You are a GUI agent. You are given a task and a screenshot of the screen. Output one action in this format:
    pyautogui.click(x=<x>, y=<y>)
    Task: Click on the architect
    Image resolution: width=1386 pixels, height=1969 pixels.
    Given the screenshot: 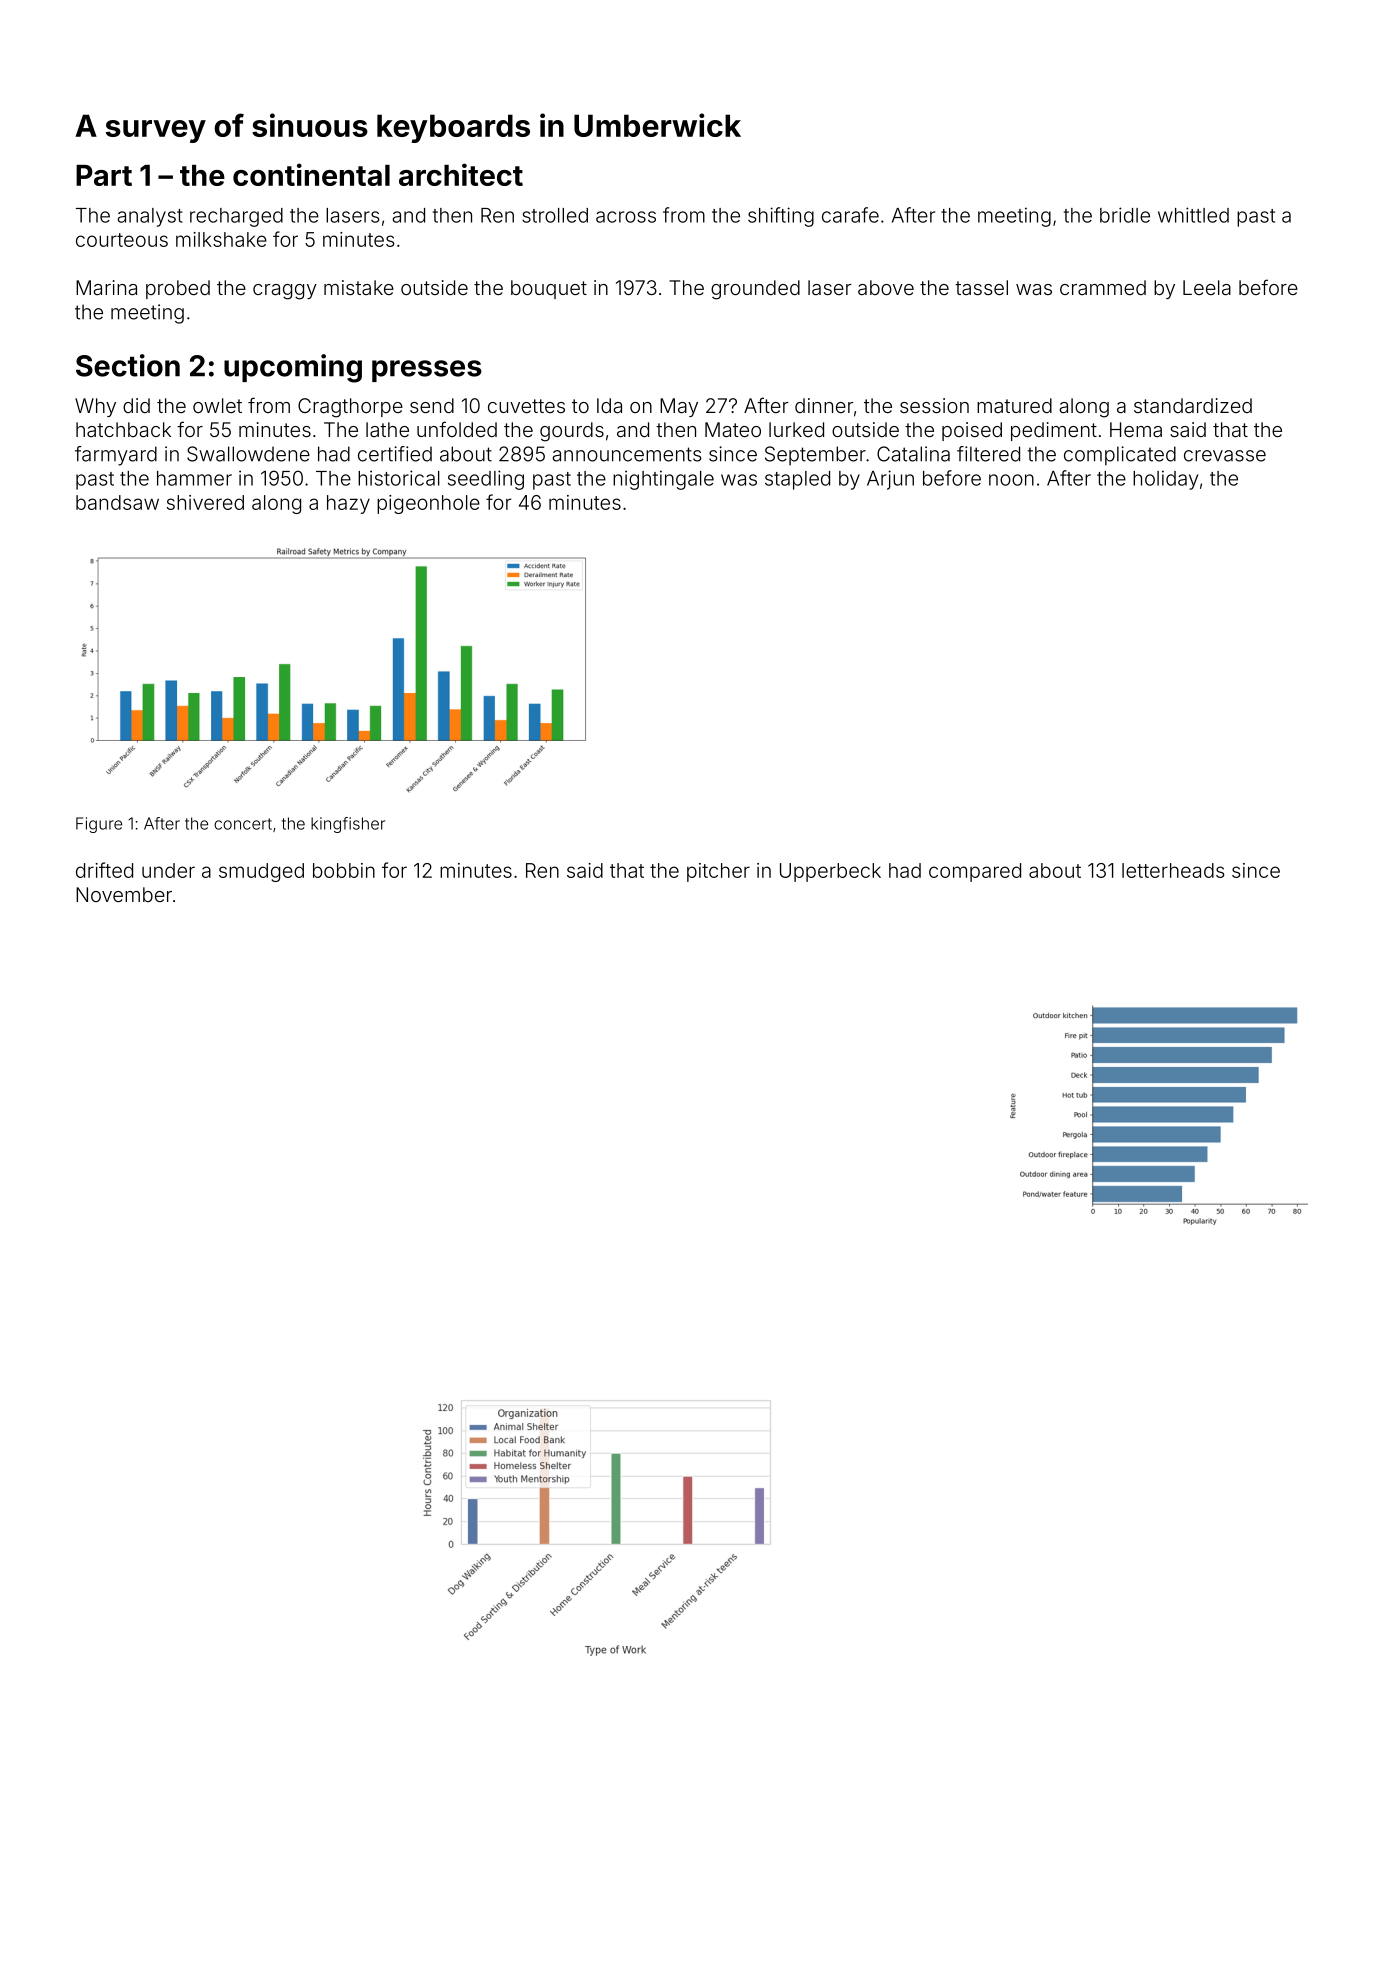 What is the action you would take?
    pyautogui.click(x=461, y=174)
